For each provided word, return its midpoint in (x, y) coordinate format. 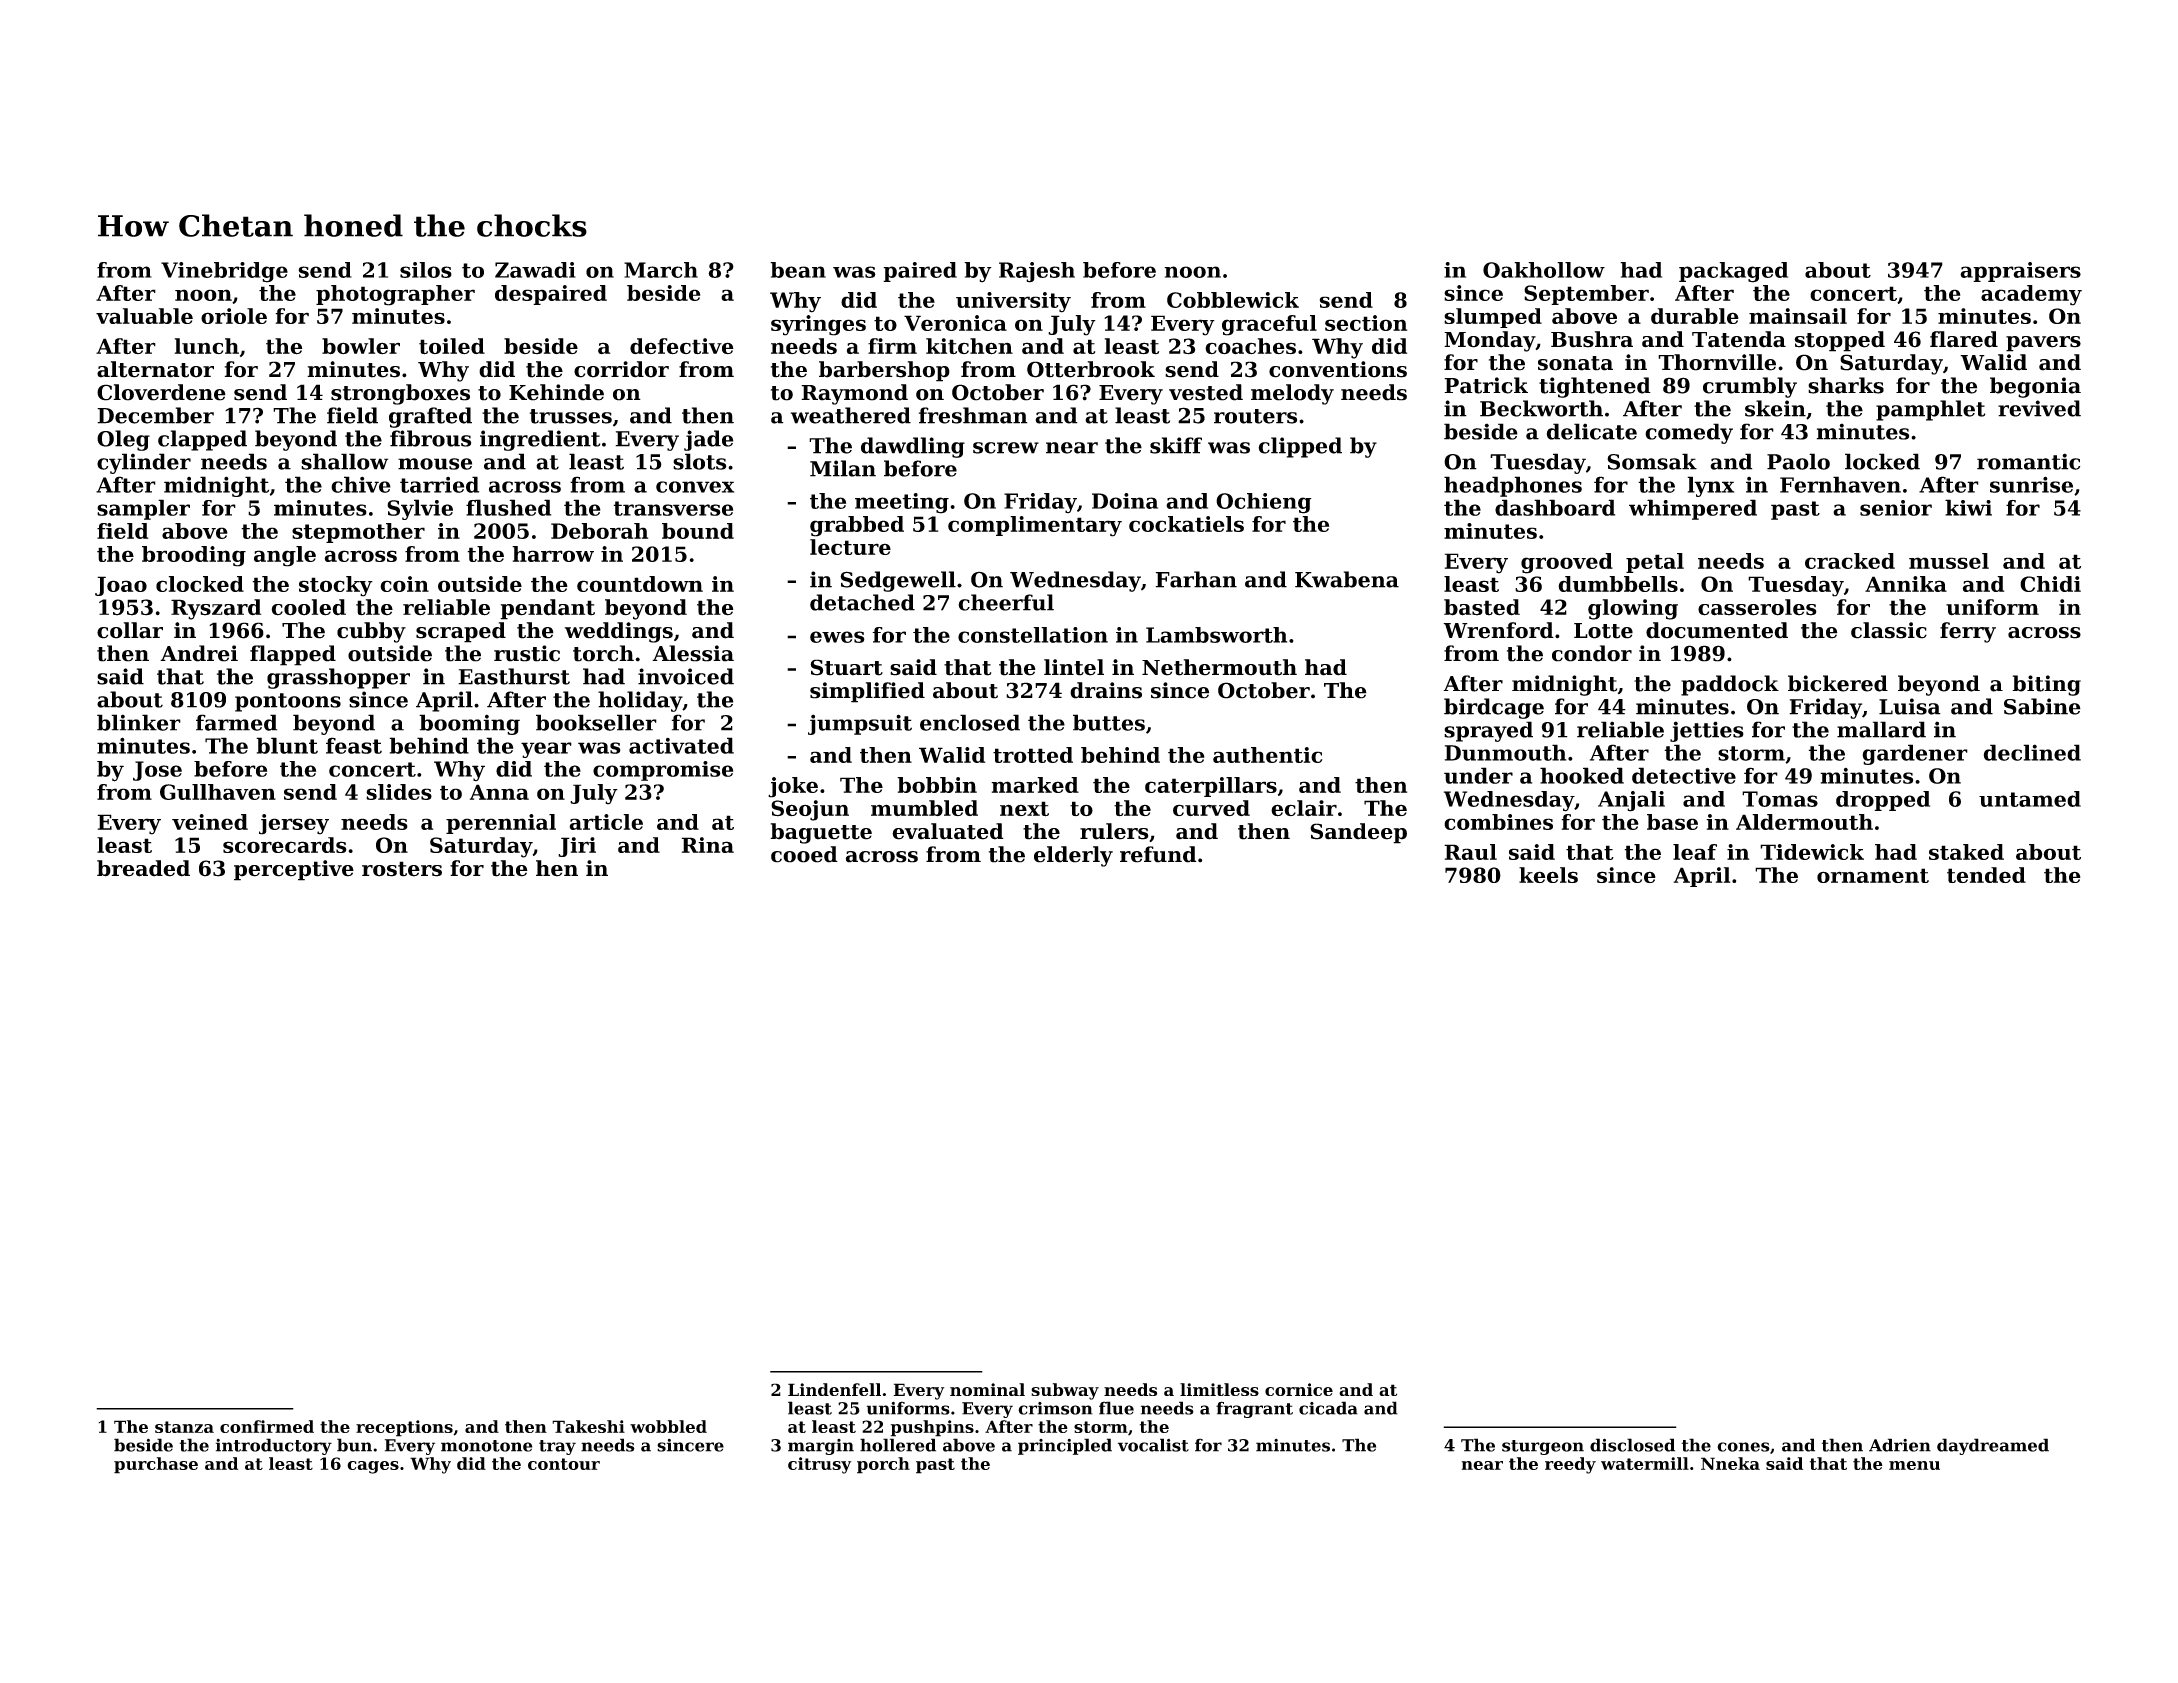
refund (1158, 854)
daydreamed (1993, 1446)
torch (603, 653)
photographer (395, 295)
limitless (1219, 1389)
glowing (1633, 609)
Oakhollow (1544, 270)
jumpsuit (860, 724)
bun (354, 1445)
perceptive (294, 870)
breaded (143, 868)
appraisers (2020, 272)
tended (1986, 875)
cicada (1328, 1408)
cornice (1299, 1389)
